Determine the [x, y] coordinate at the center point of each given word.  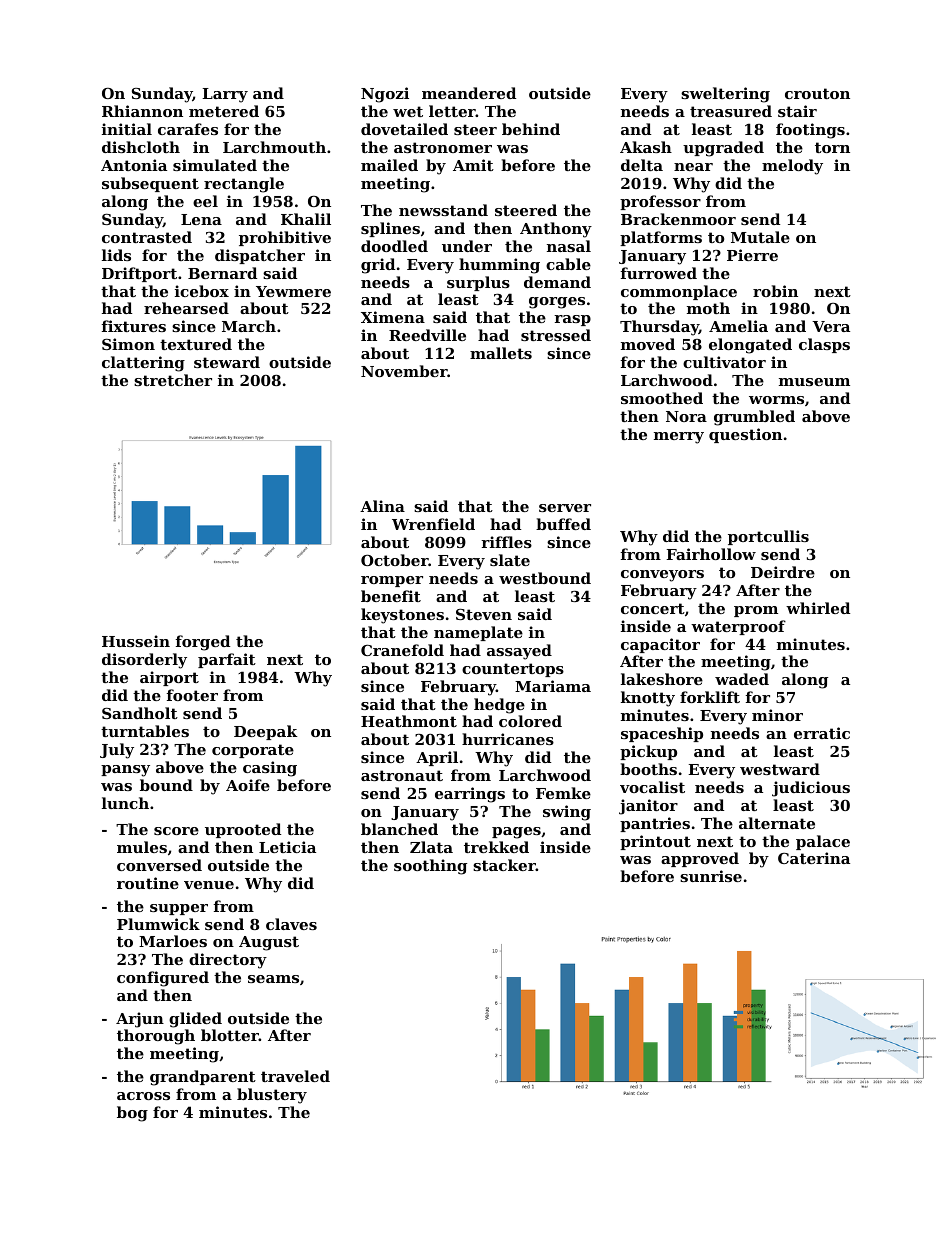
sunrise [711, 876]
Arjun [140, 1020]
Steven [484, 614]
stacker [504, 865]
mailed [389, 165]
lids [116, 255]
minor [777, 715]
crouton [817, 93]
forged [203, 643]
